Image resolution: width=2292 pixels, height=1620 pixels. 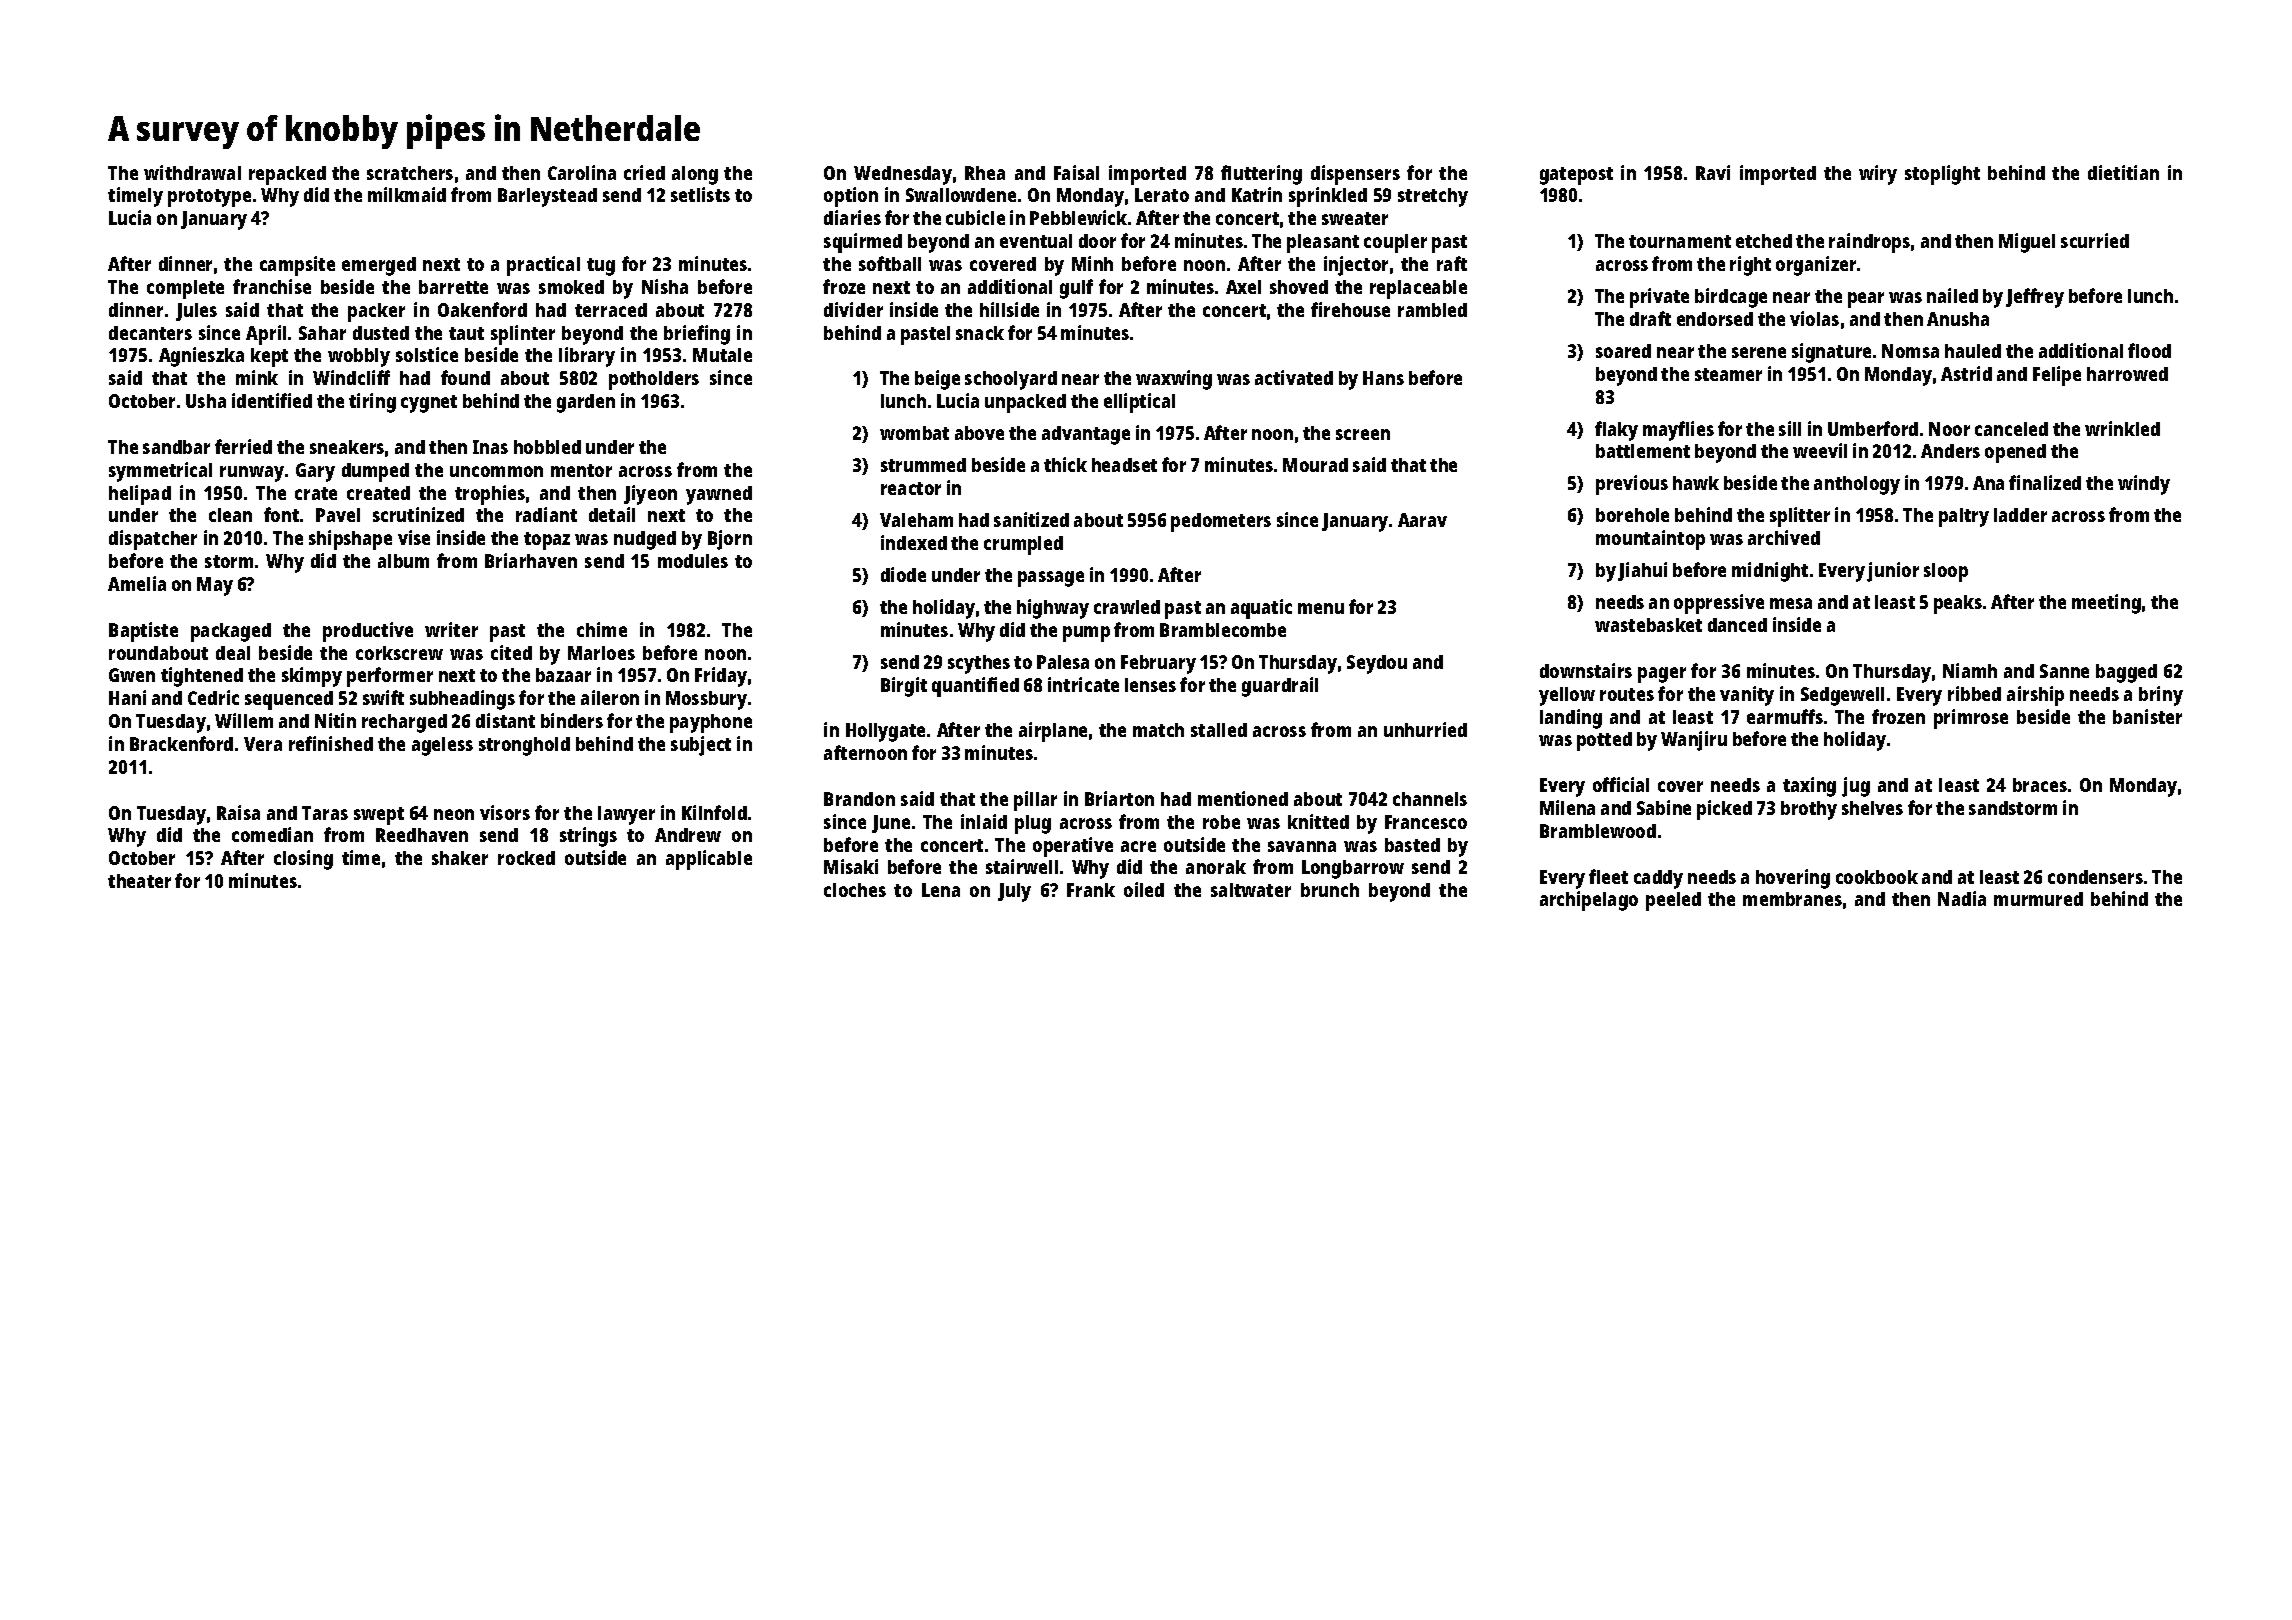 What do you see at coordinates (1139, 403) in the screenshot?
I see `elliptical` at bounding box center [1139, 403].
